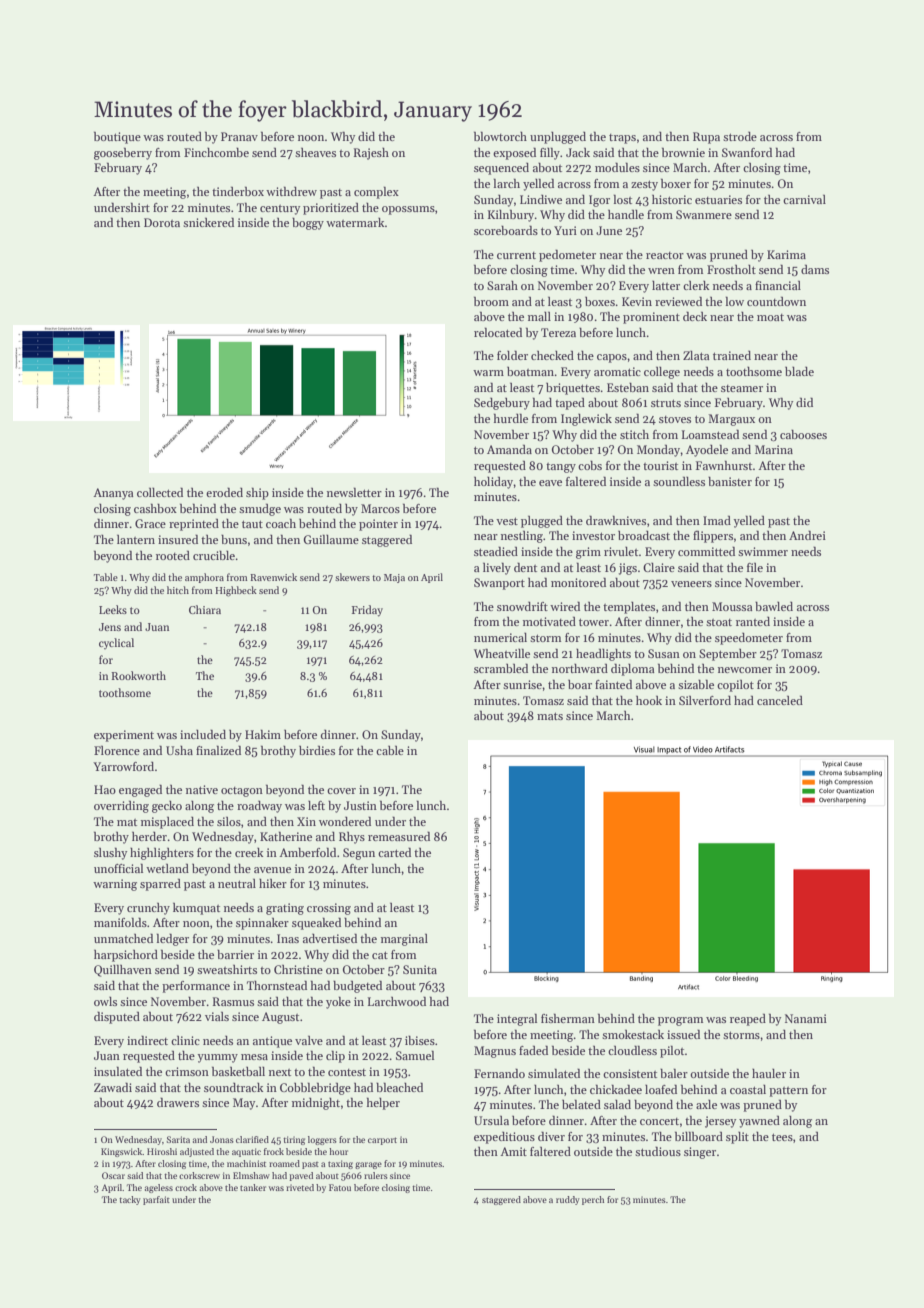 The image size is (924, 1308). What do you see at coordinates (300, 1187) in the image?
I see `riveted` at bounding box center [300, 1187].
